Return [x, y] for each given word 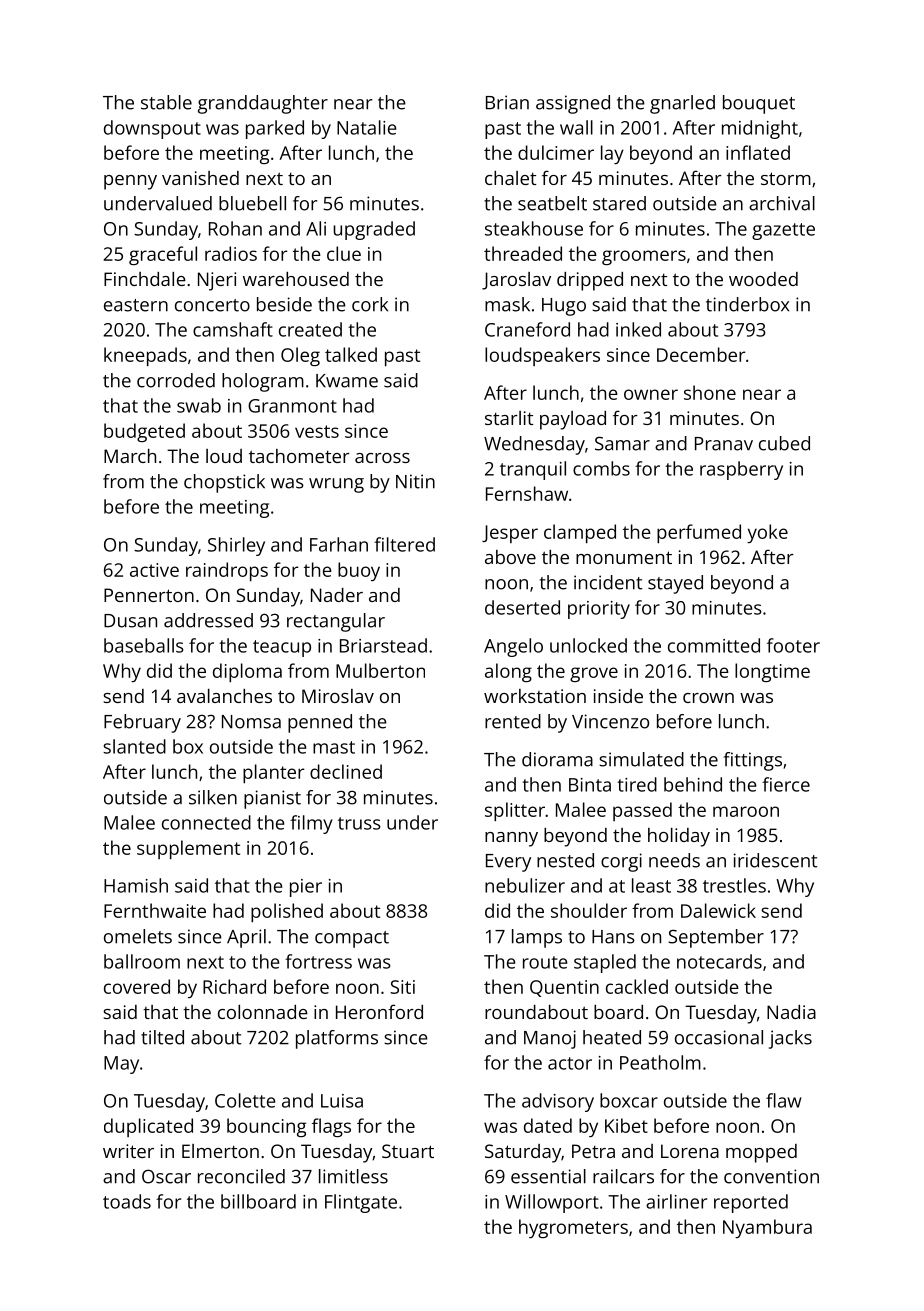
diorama [557, 759]
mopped [761, 1153]
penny [130, 182]
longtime [772, 672]
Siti [402, 987]
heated [612, 1037]
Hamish [136, 885]
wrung [336, 485]
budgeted [144, 432]
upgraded [374, 230]
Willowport [552, 1203]
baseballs [144, 645]
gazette [783, 231]
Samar [622, 443]
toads [127, 1201]
